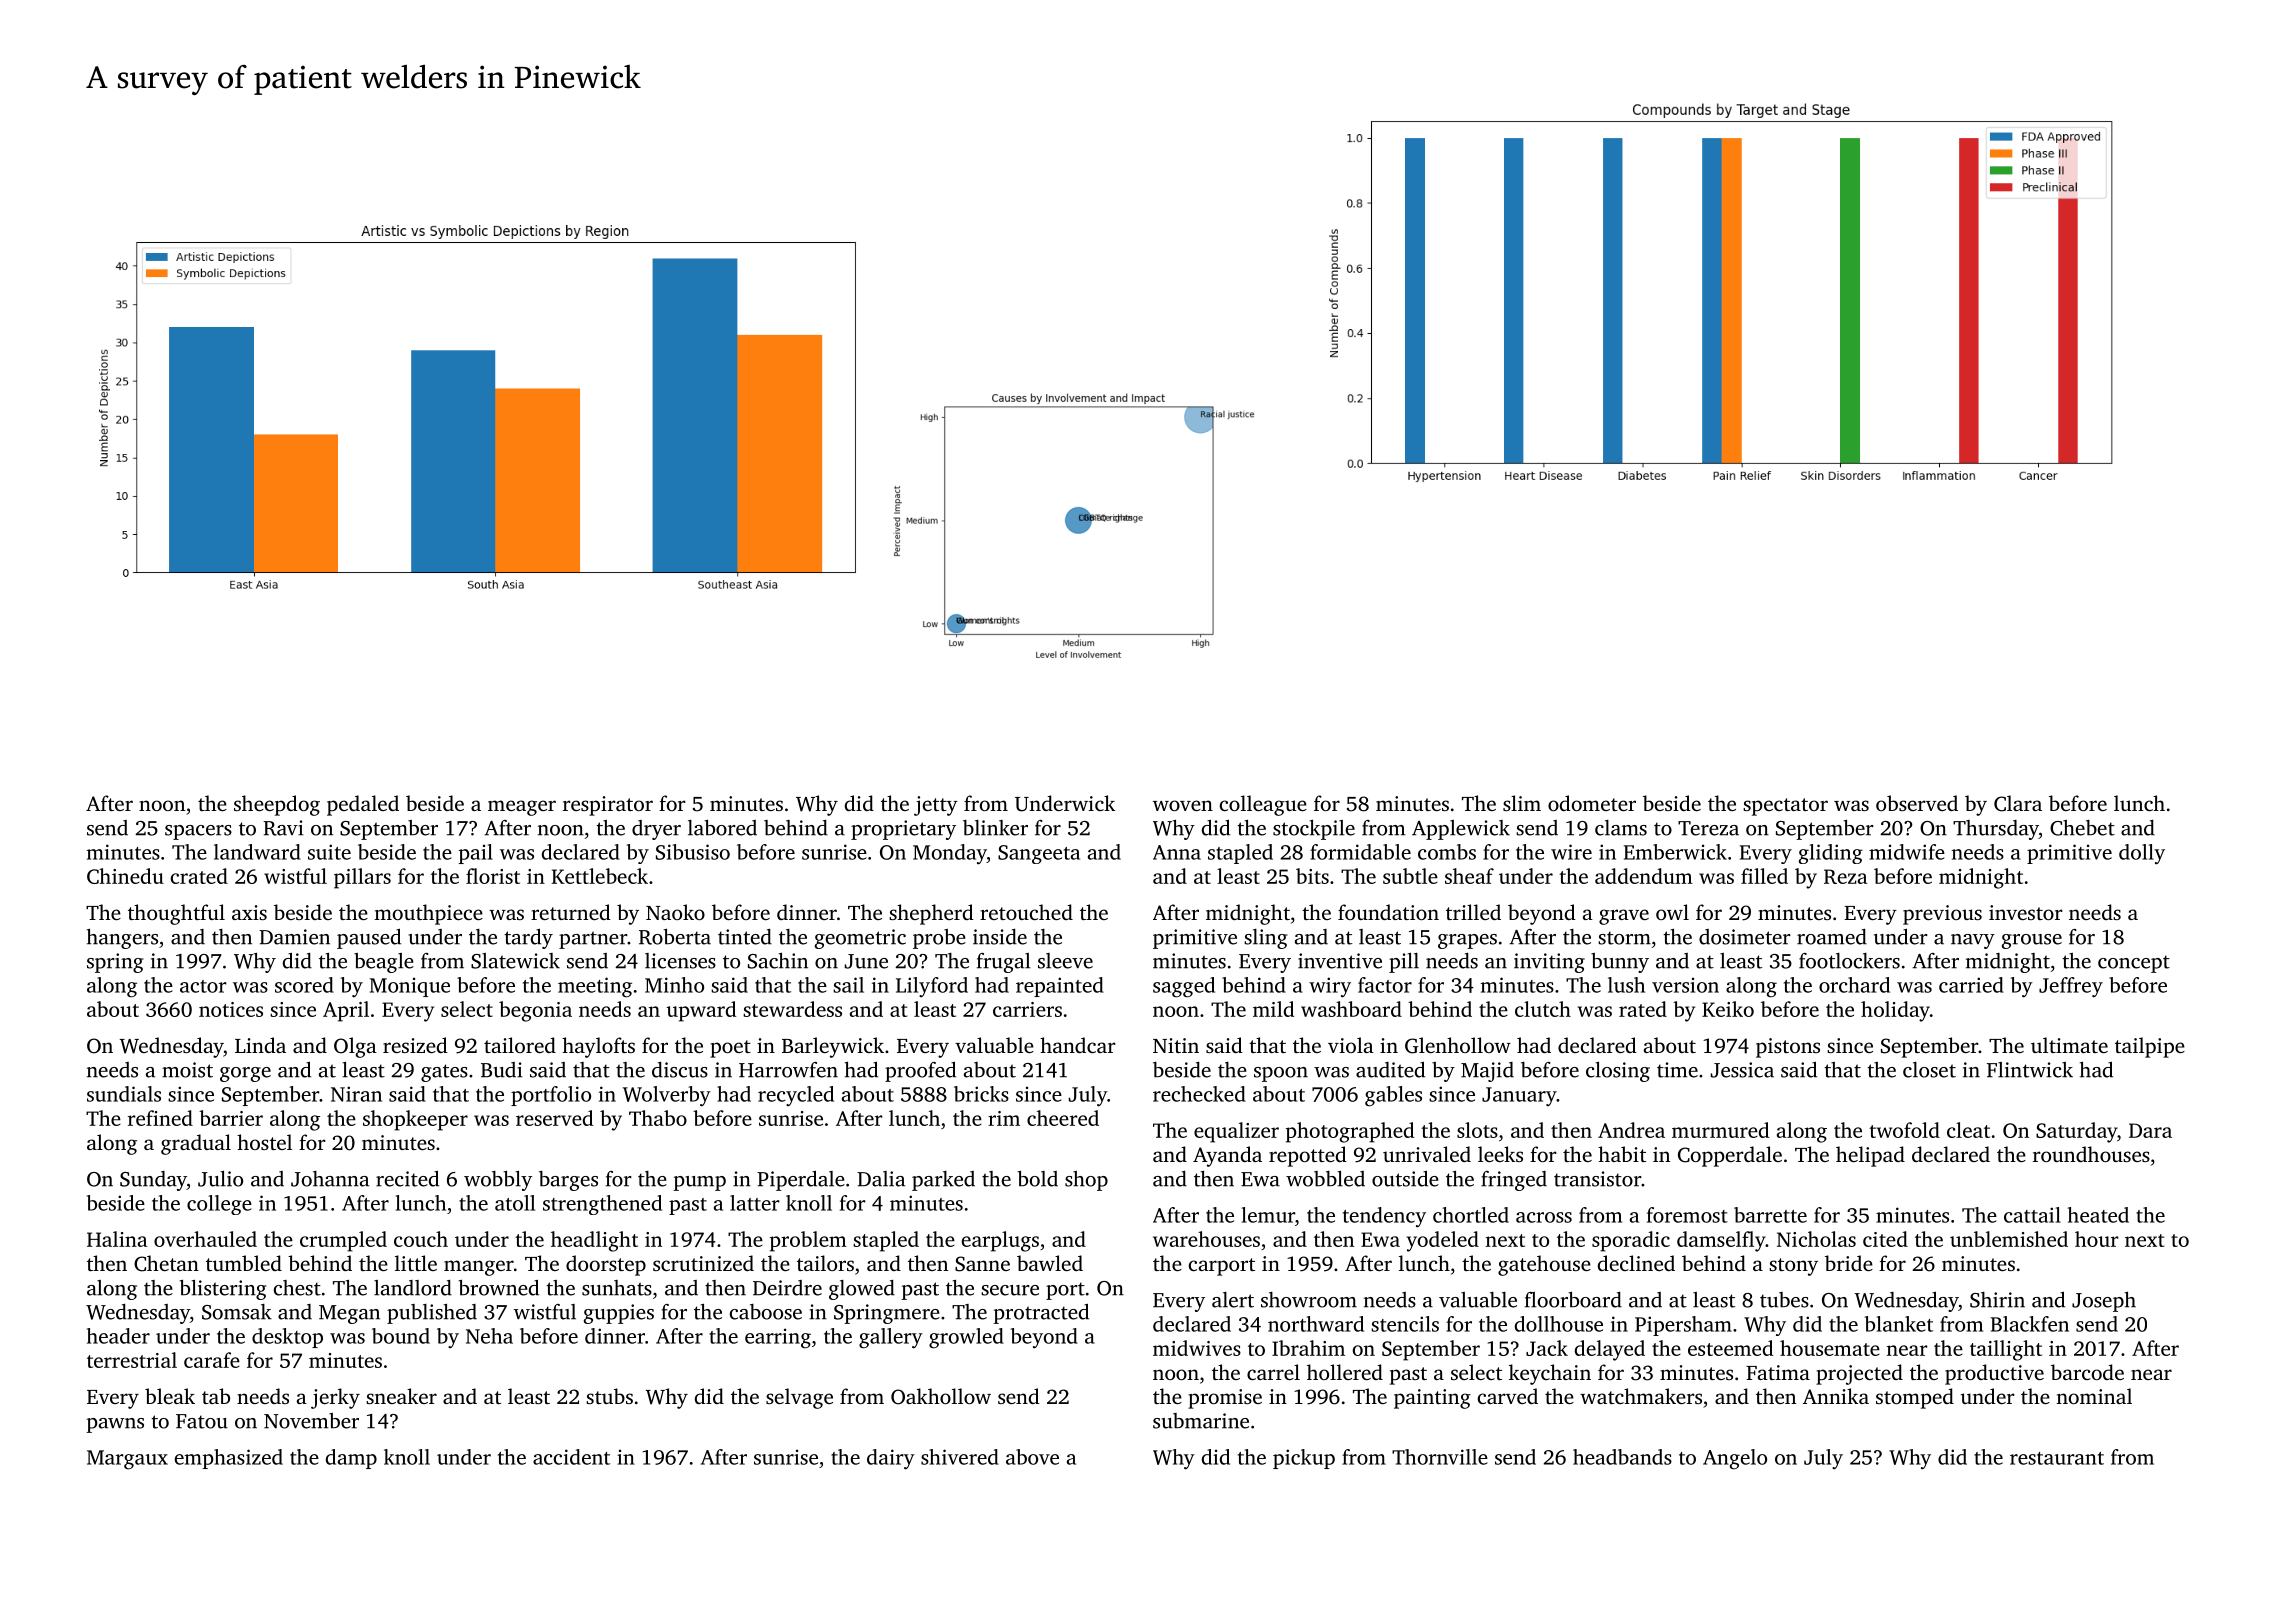 This screenshot has height=1611, width=2278. I want to click on Linda, so click(260, 1045).
